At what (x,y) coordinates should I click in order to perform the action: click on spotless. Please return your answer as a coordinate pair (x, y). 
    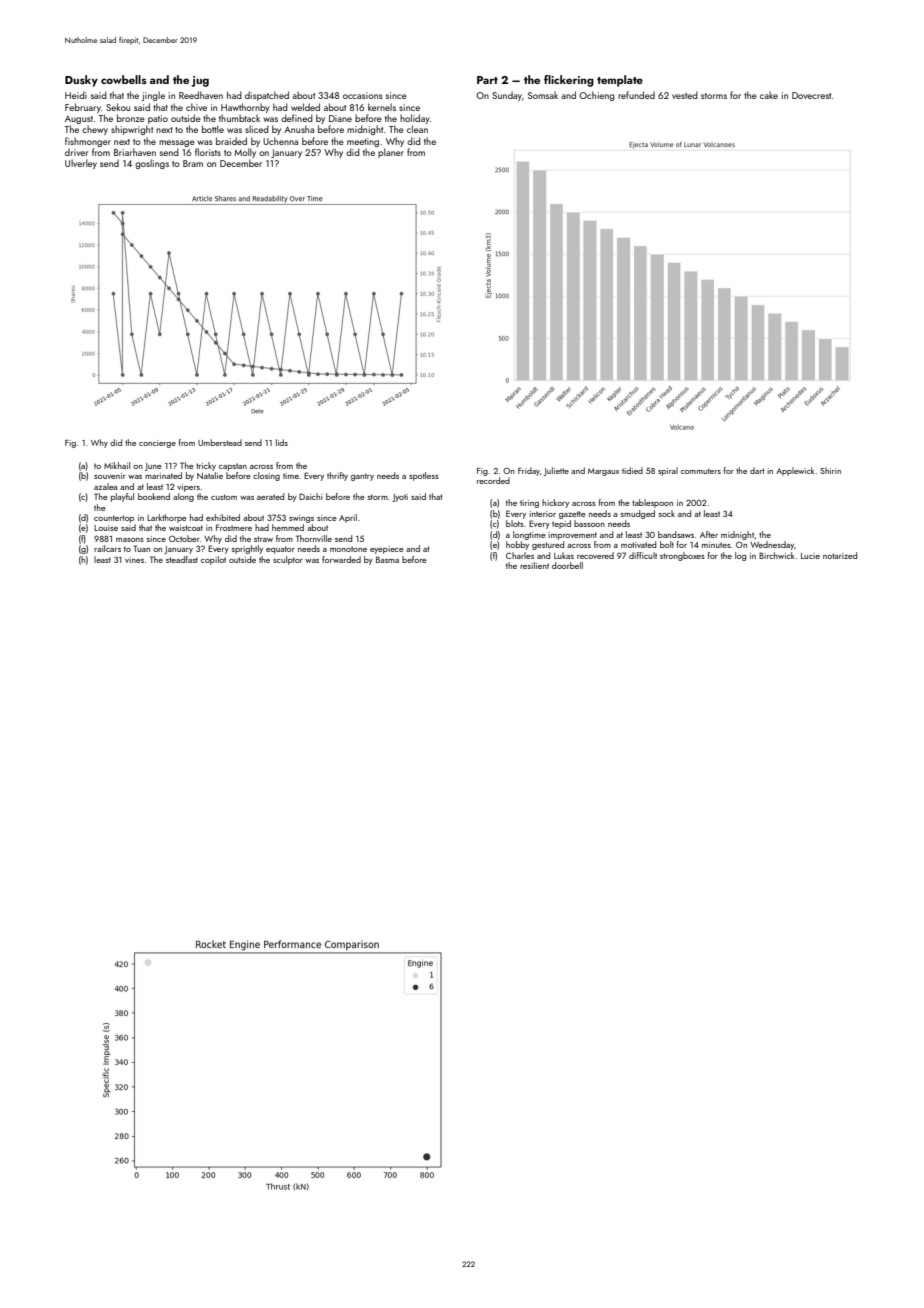
    Looking at the image, I should click on (424, 476).
